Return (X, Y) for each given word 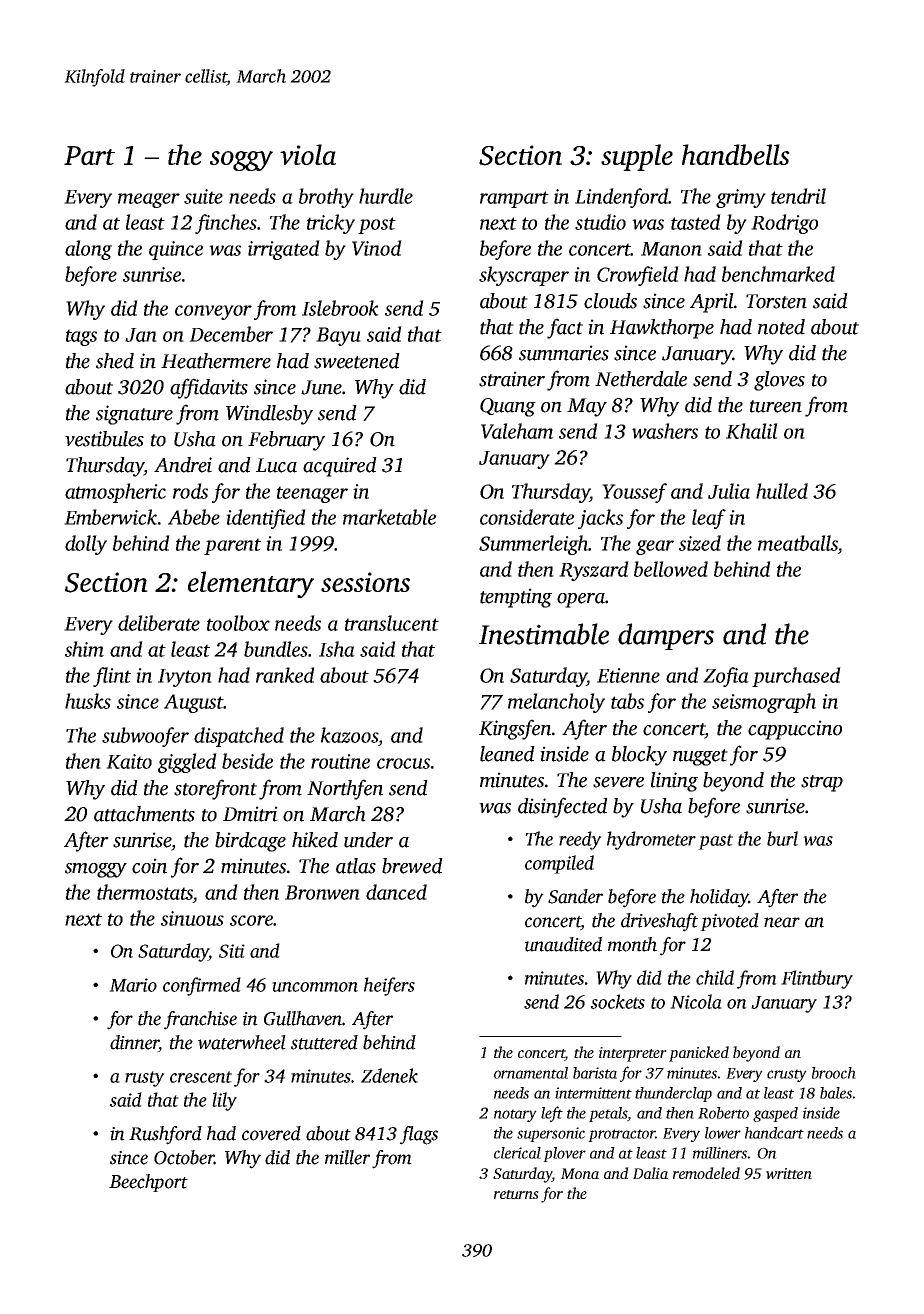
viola (308, 154)
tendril (798, 196)
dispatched (239, 737)
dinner (134, 1043)
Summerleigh (533, 545)
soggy (241, 161)
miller (347, 1157)
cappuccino (795, 730)
